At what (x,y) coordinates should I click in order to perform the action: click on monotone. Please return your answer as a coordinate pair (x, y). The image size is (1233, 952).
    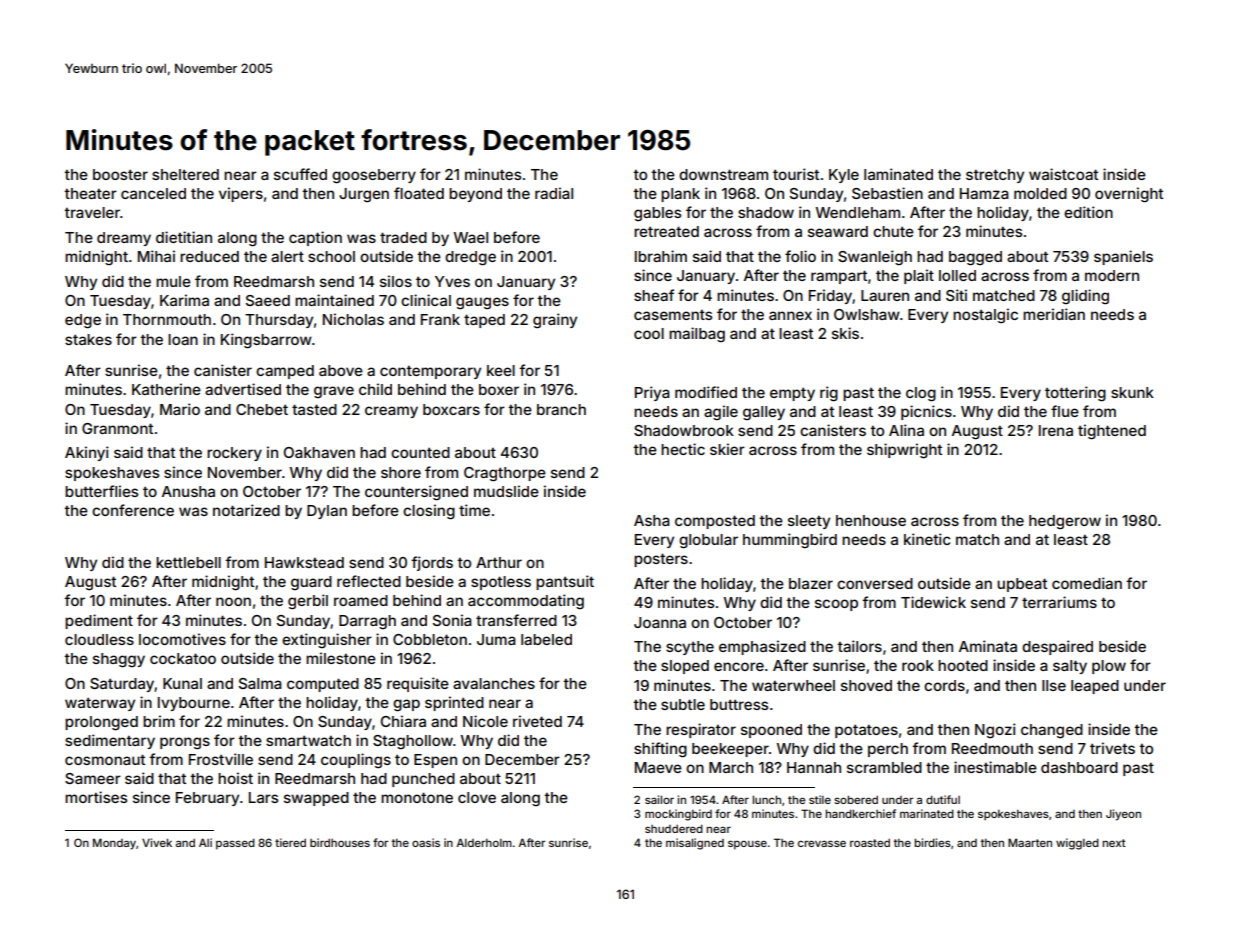
    Looking at the image, I should click on (417, 797).
